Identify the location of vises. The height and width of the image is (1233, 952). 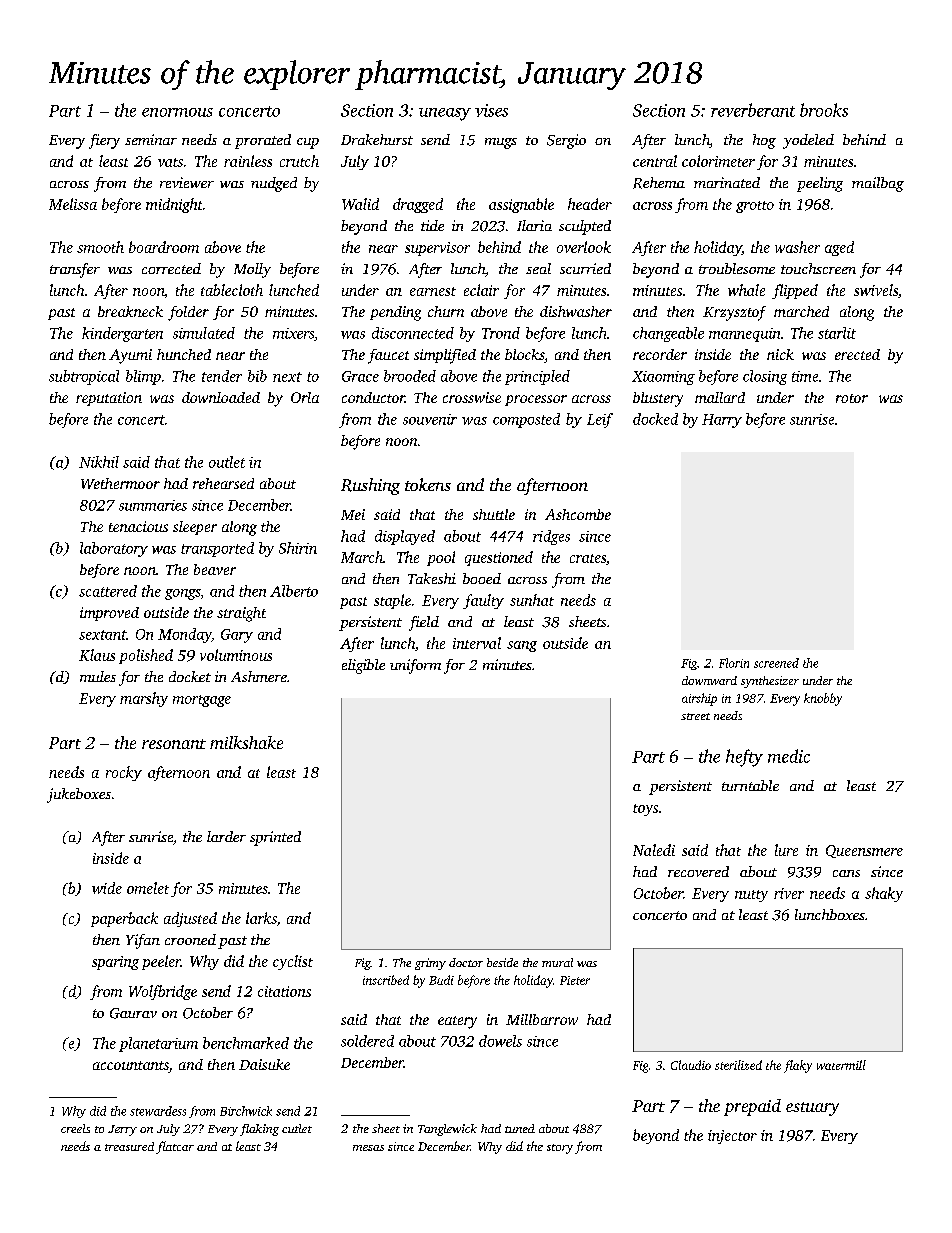
(491, 110).
